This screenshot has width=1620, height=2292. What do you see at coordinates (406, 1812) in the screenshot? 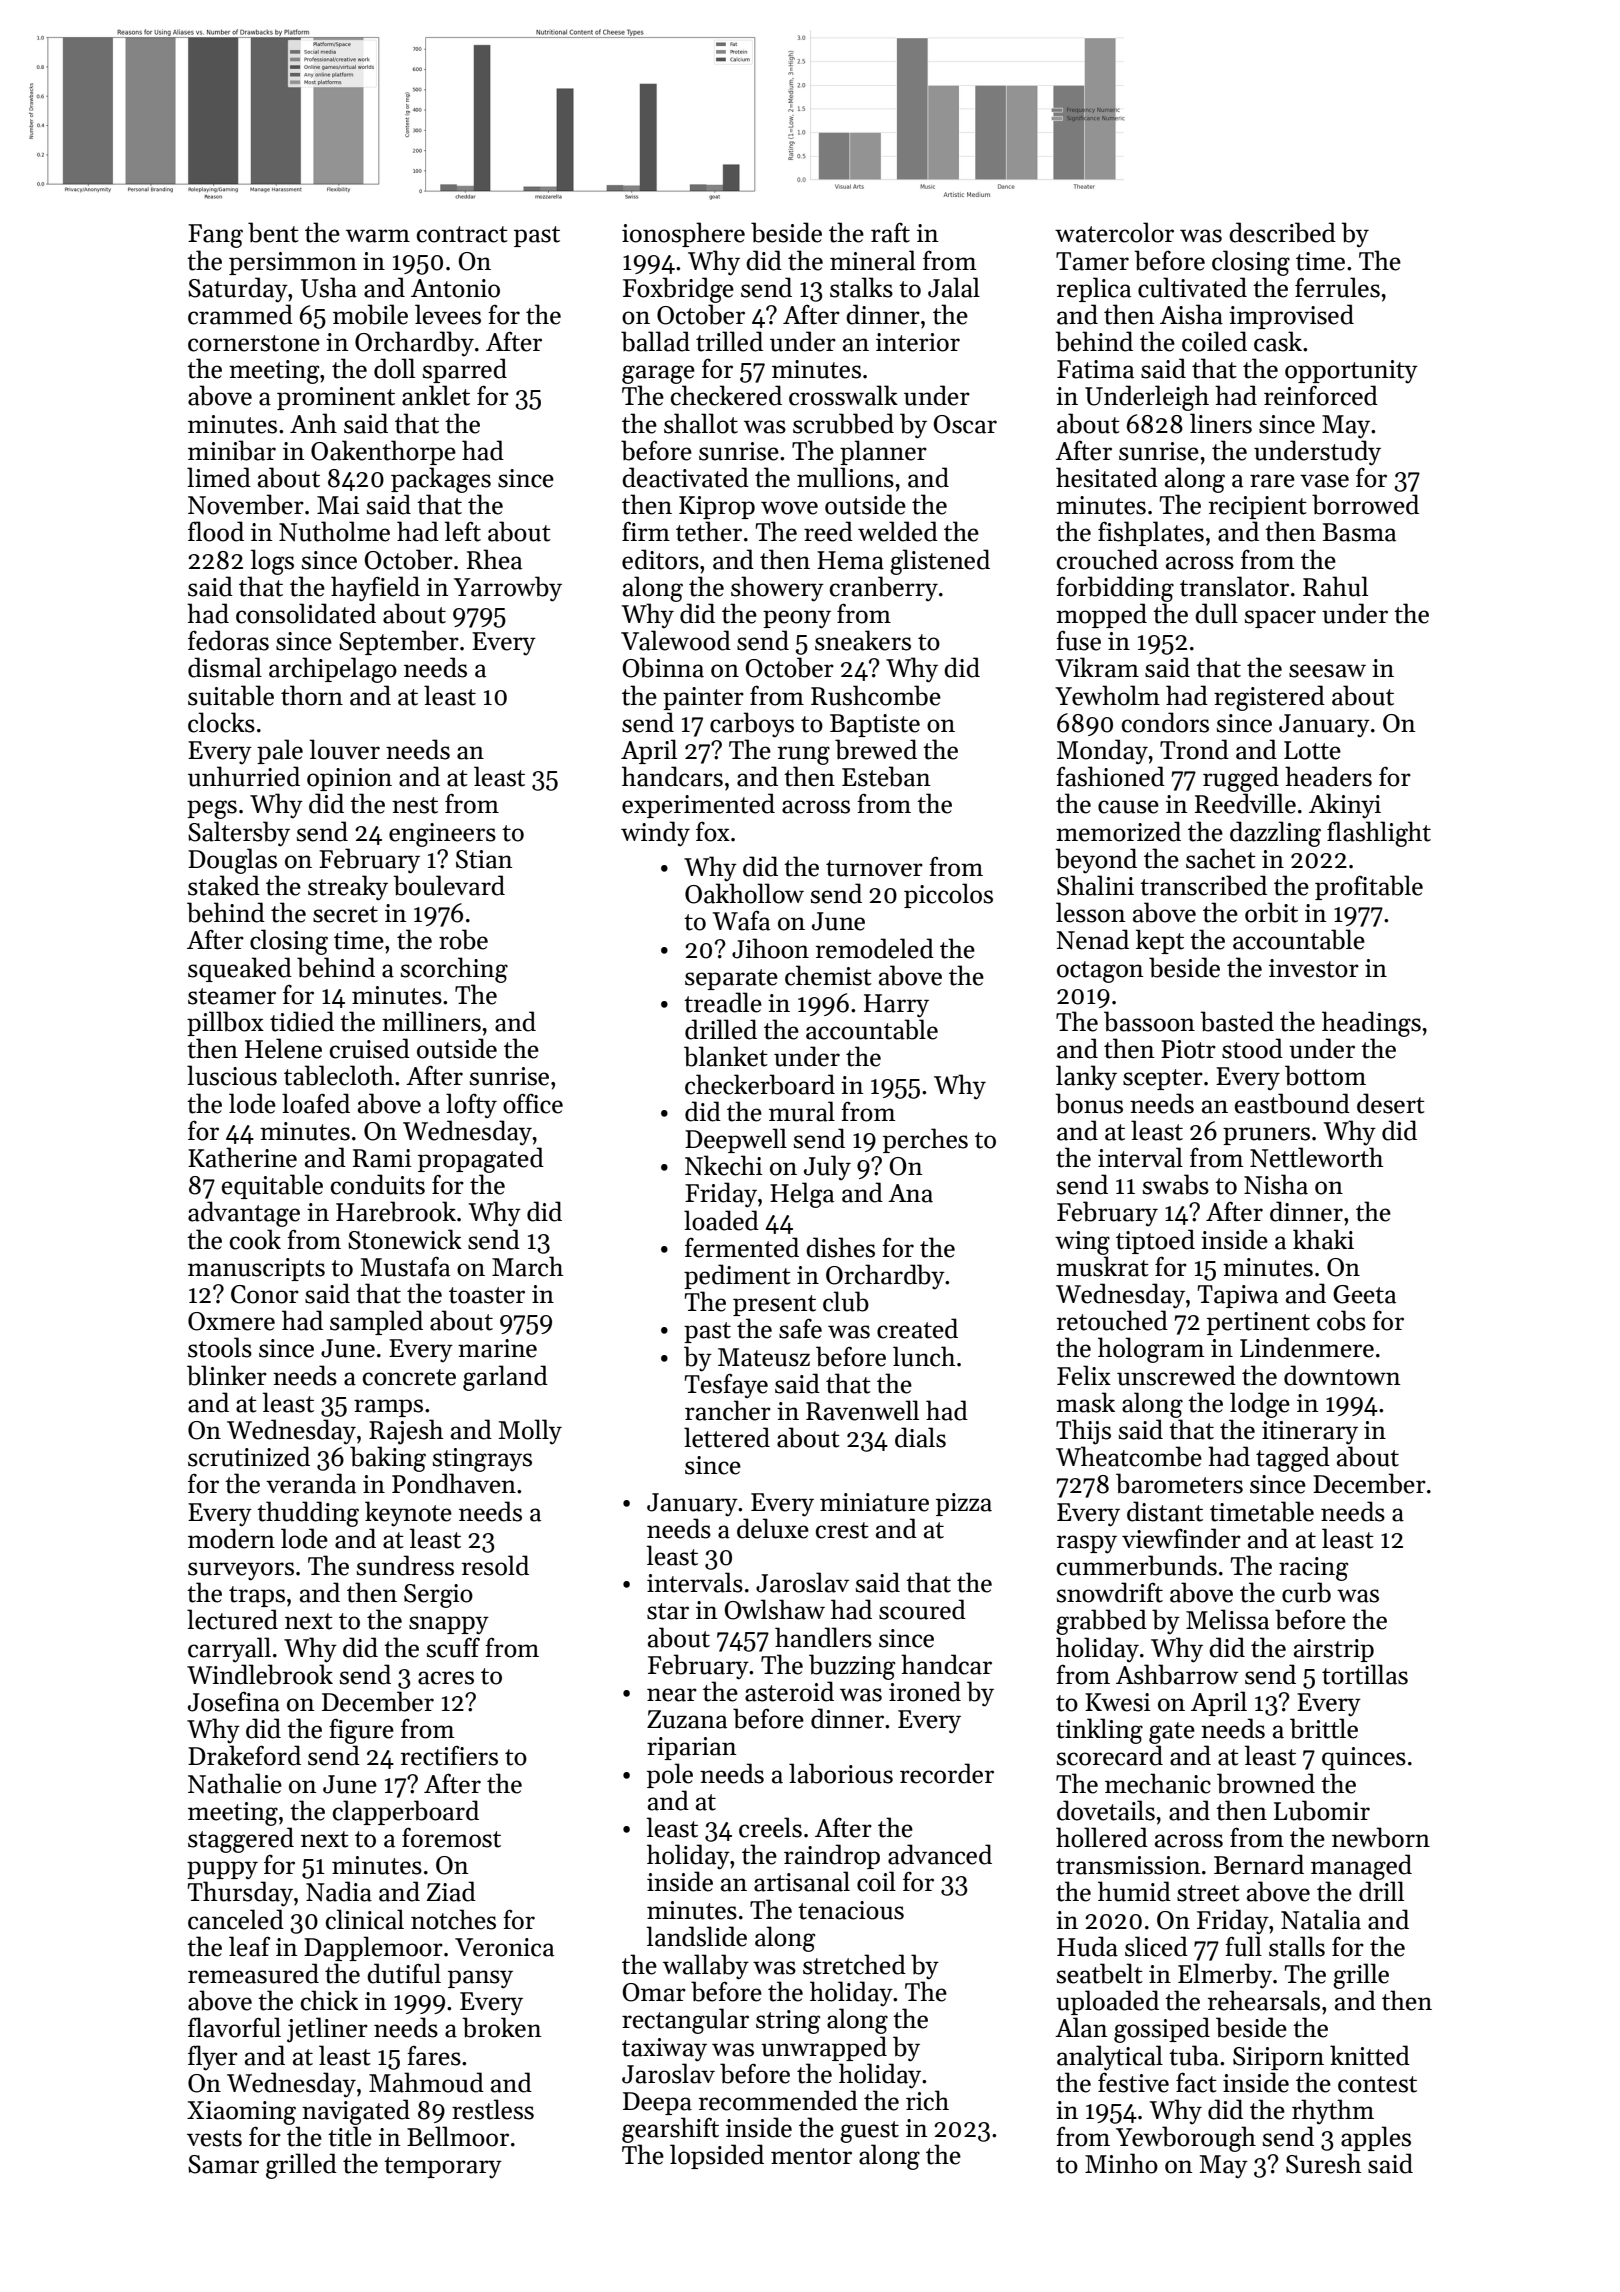
I see `clapperboard` at bounding box center [406, 1812].
